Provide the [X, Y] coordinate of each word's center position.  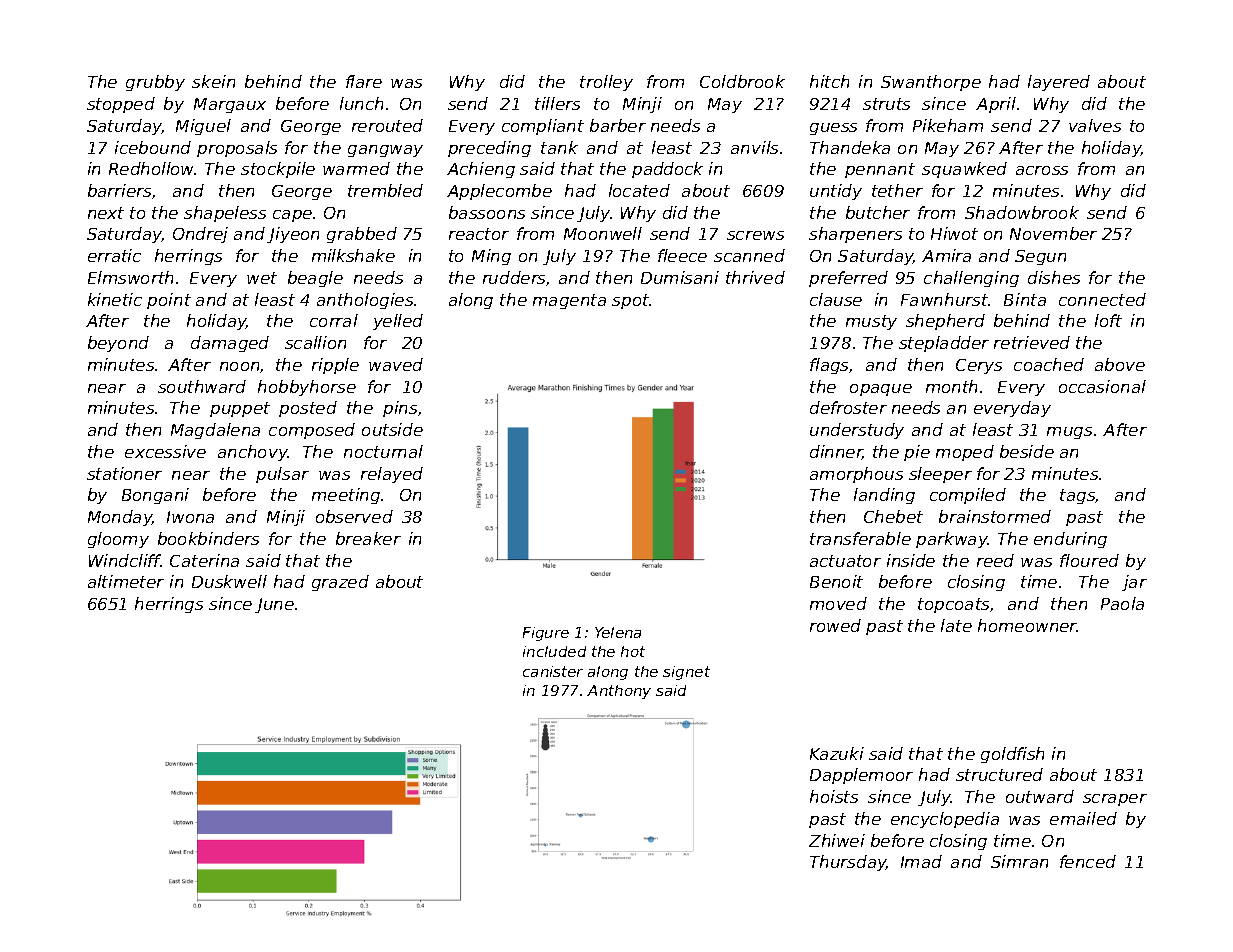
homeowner [1027, 625]
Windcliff [125, 560]
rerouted [387, 125]
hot [633, 651]
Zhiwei [837, 840]
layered [1059, 83]
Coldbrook [742, 81]
